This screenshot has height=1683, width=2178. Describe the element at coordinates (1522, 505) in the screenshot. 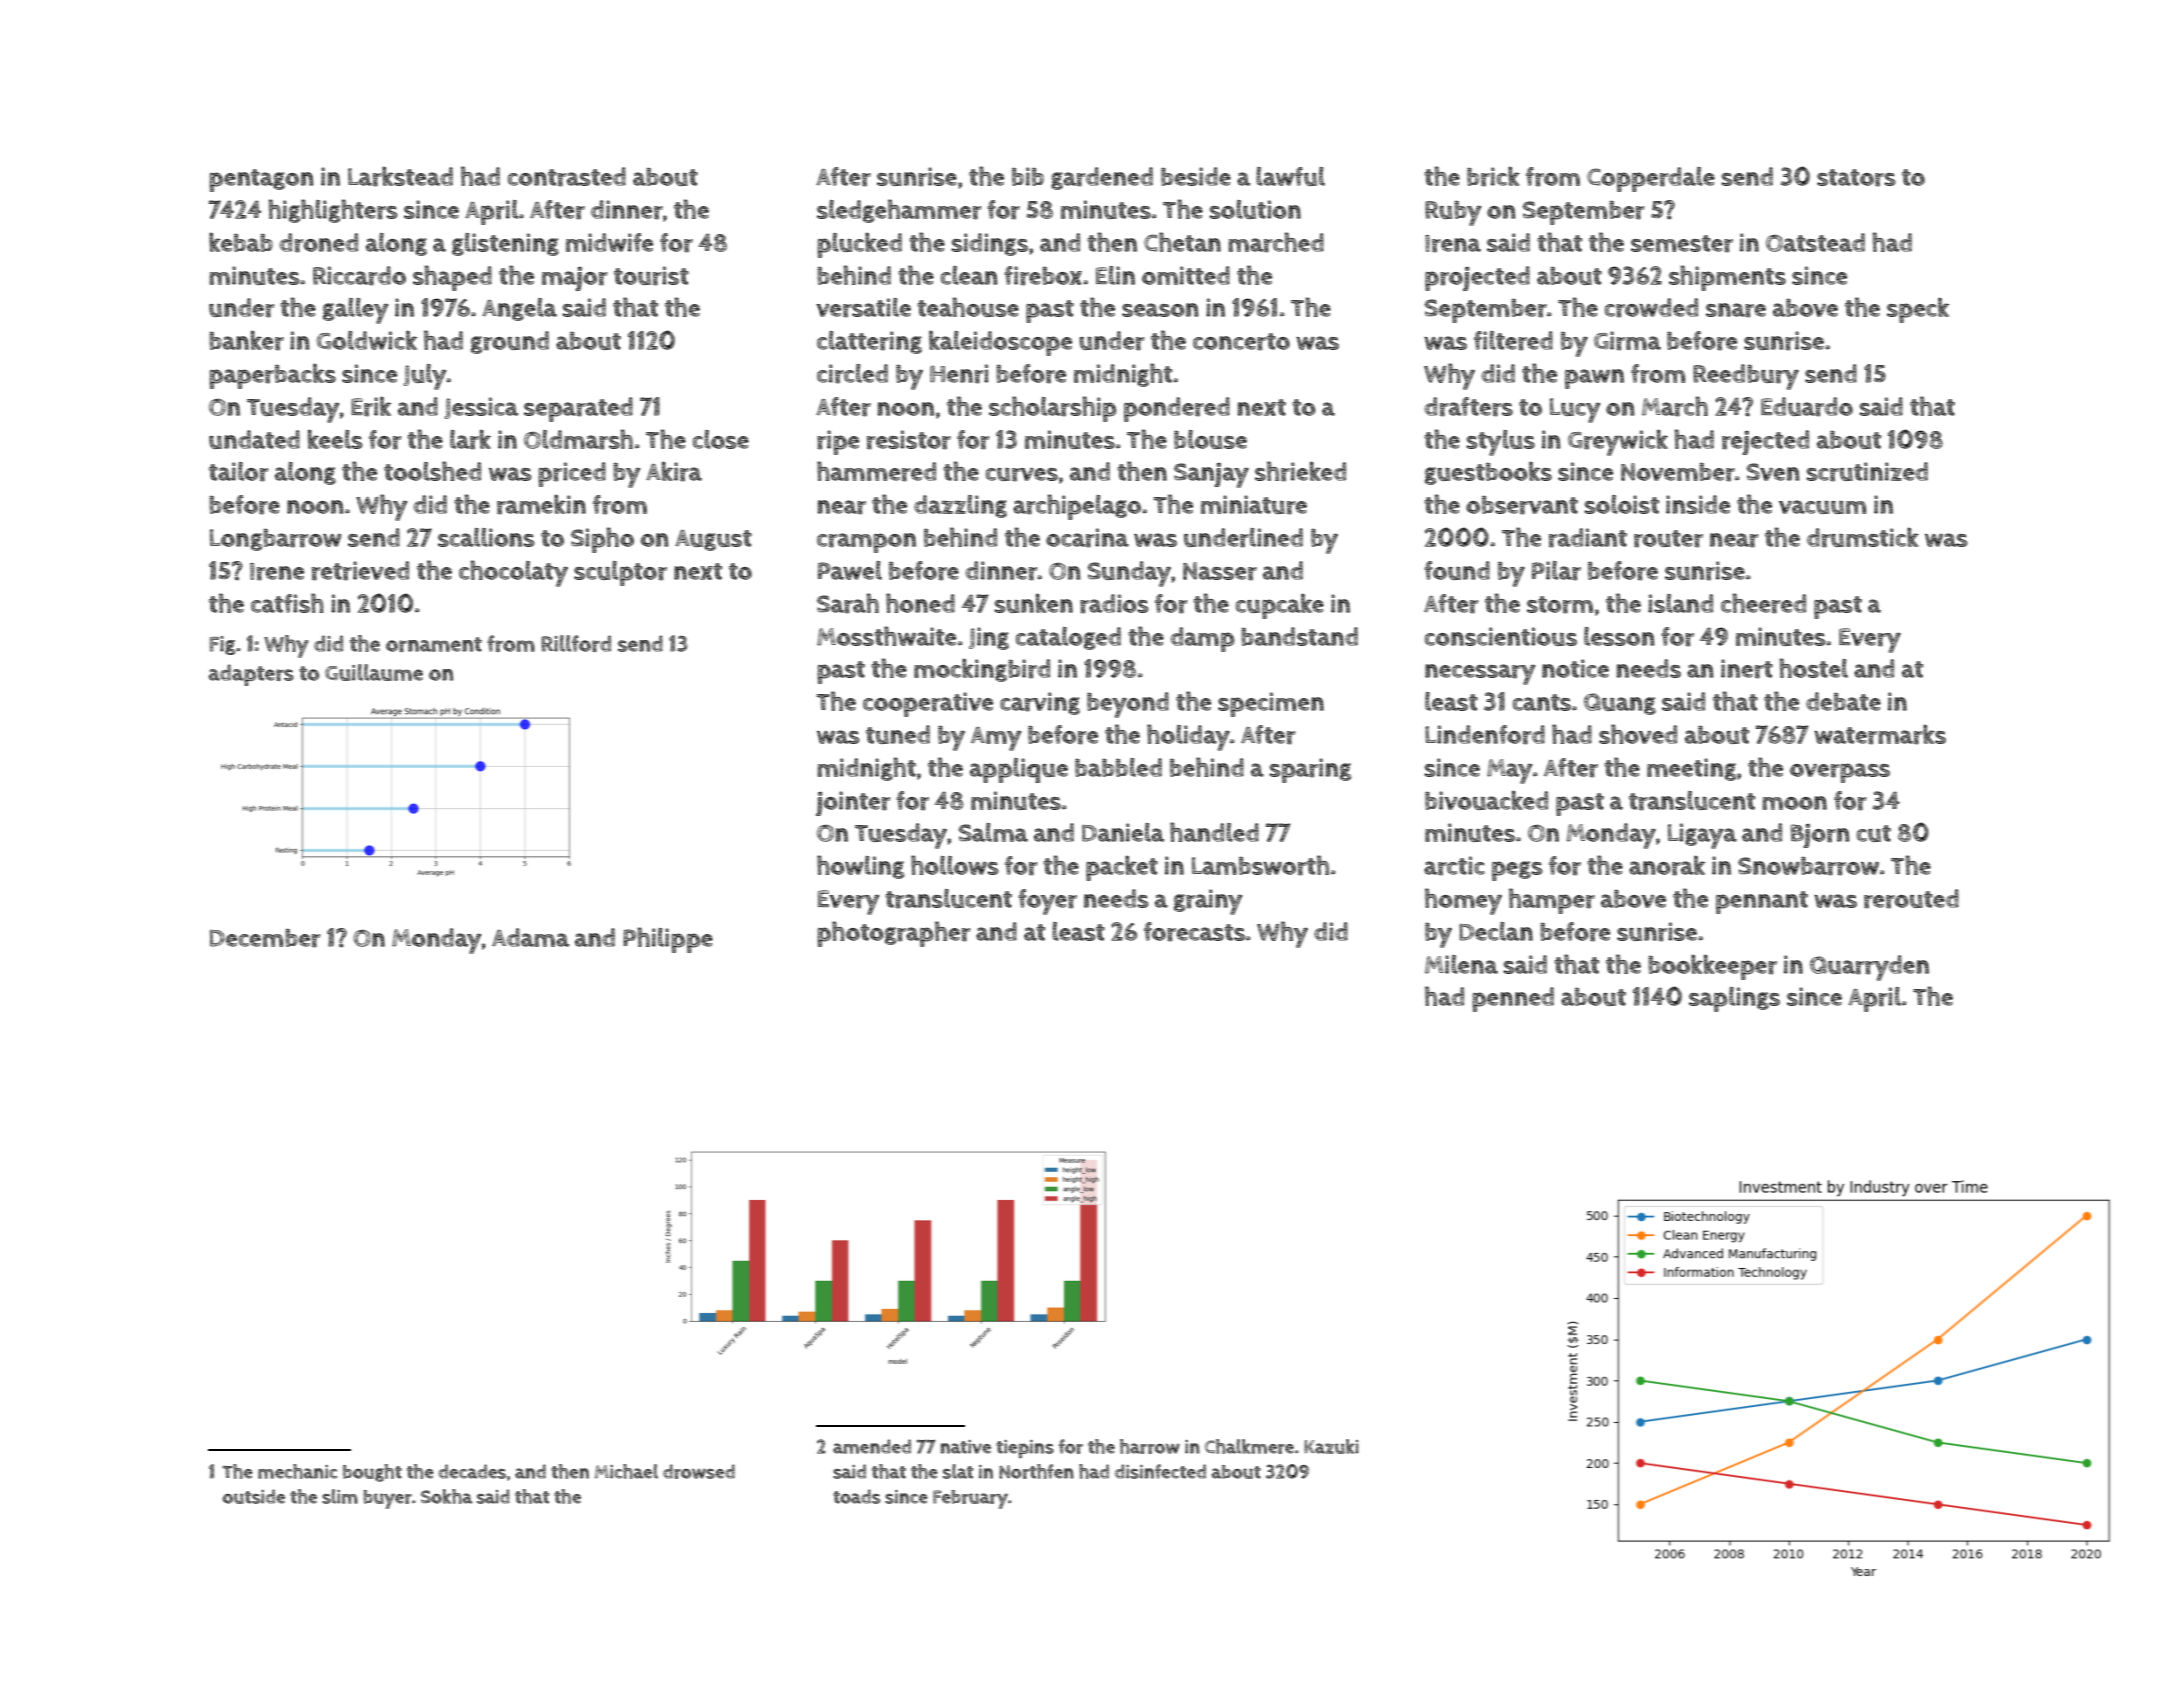

I see `observant` at that location.
